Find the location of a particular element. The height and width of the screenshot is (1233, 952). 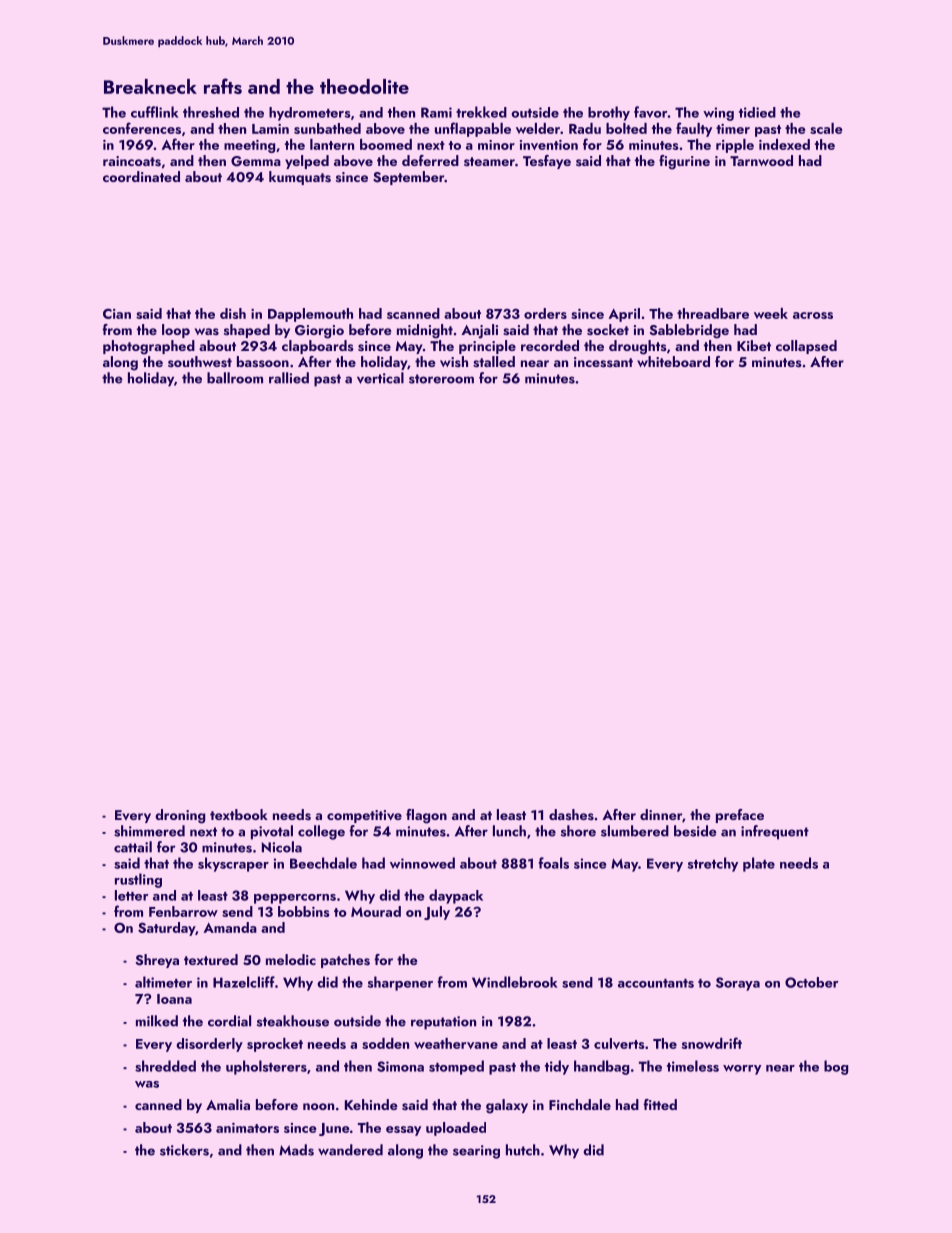

worry is located at coordinates (742, 1070).
